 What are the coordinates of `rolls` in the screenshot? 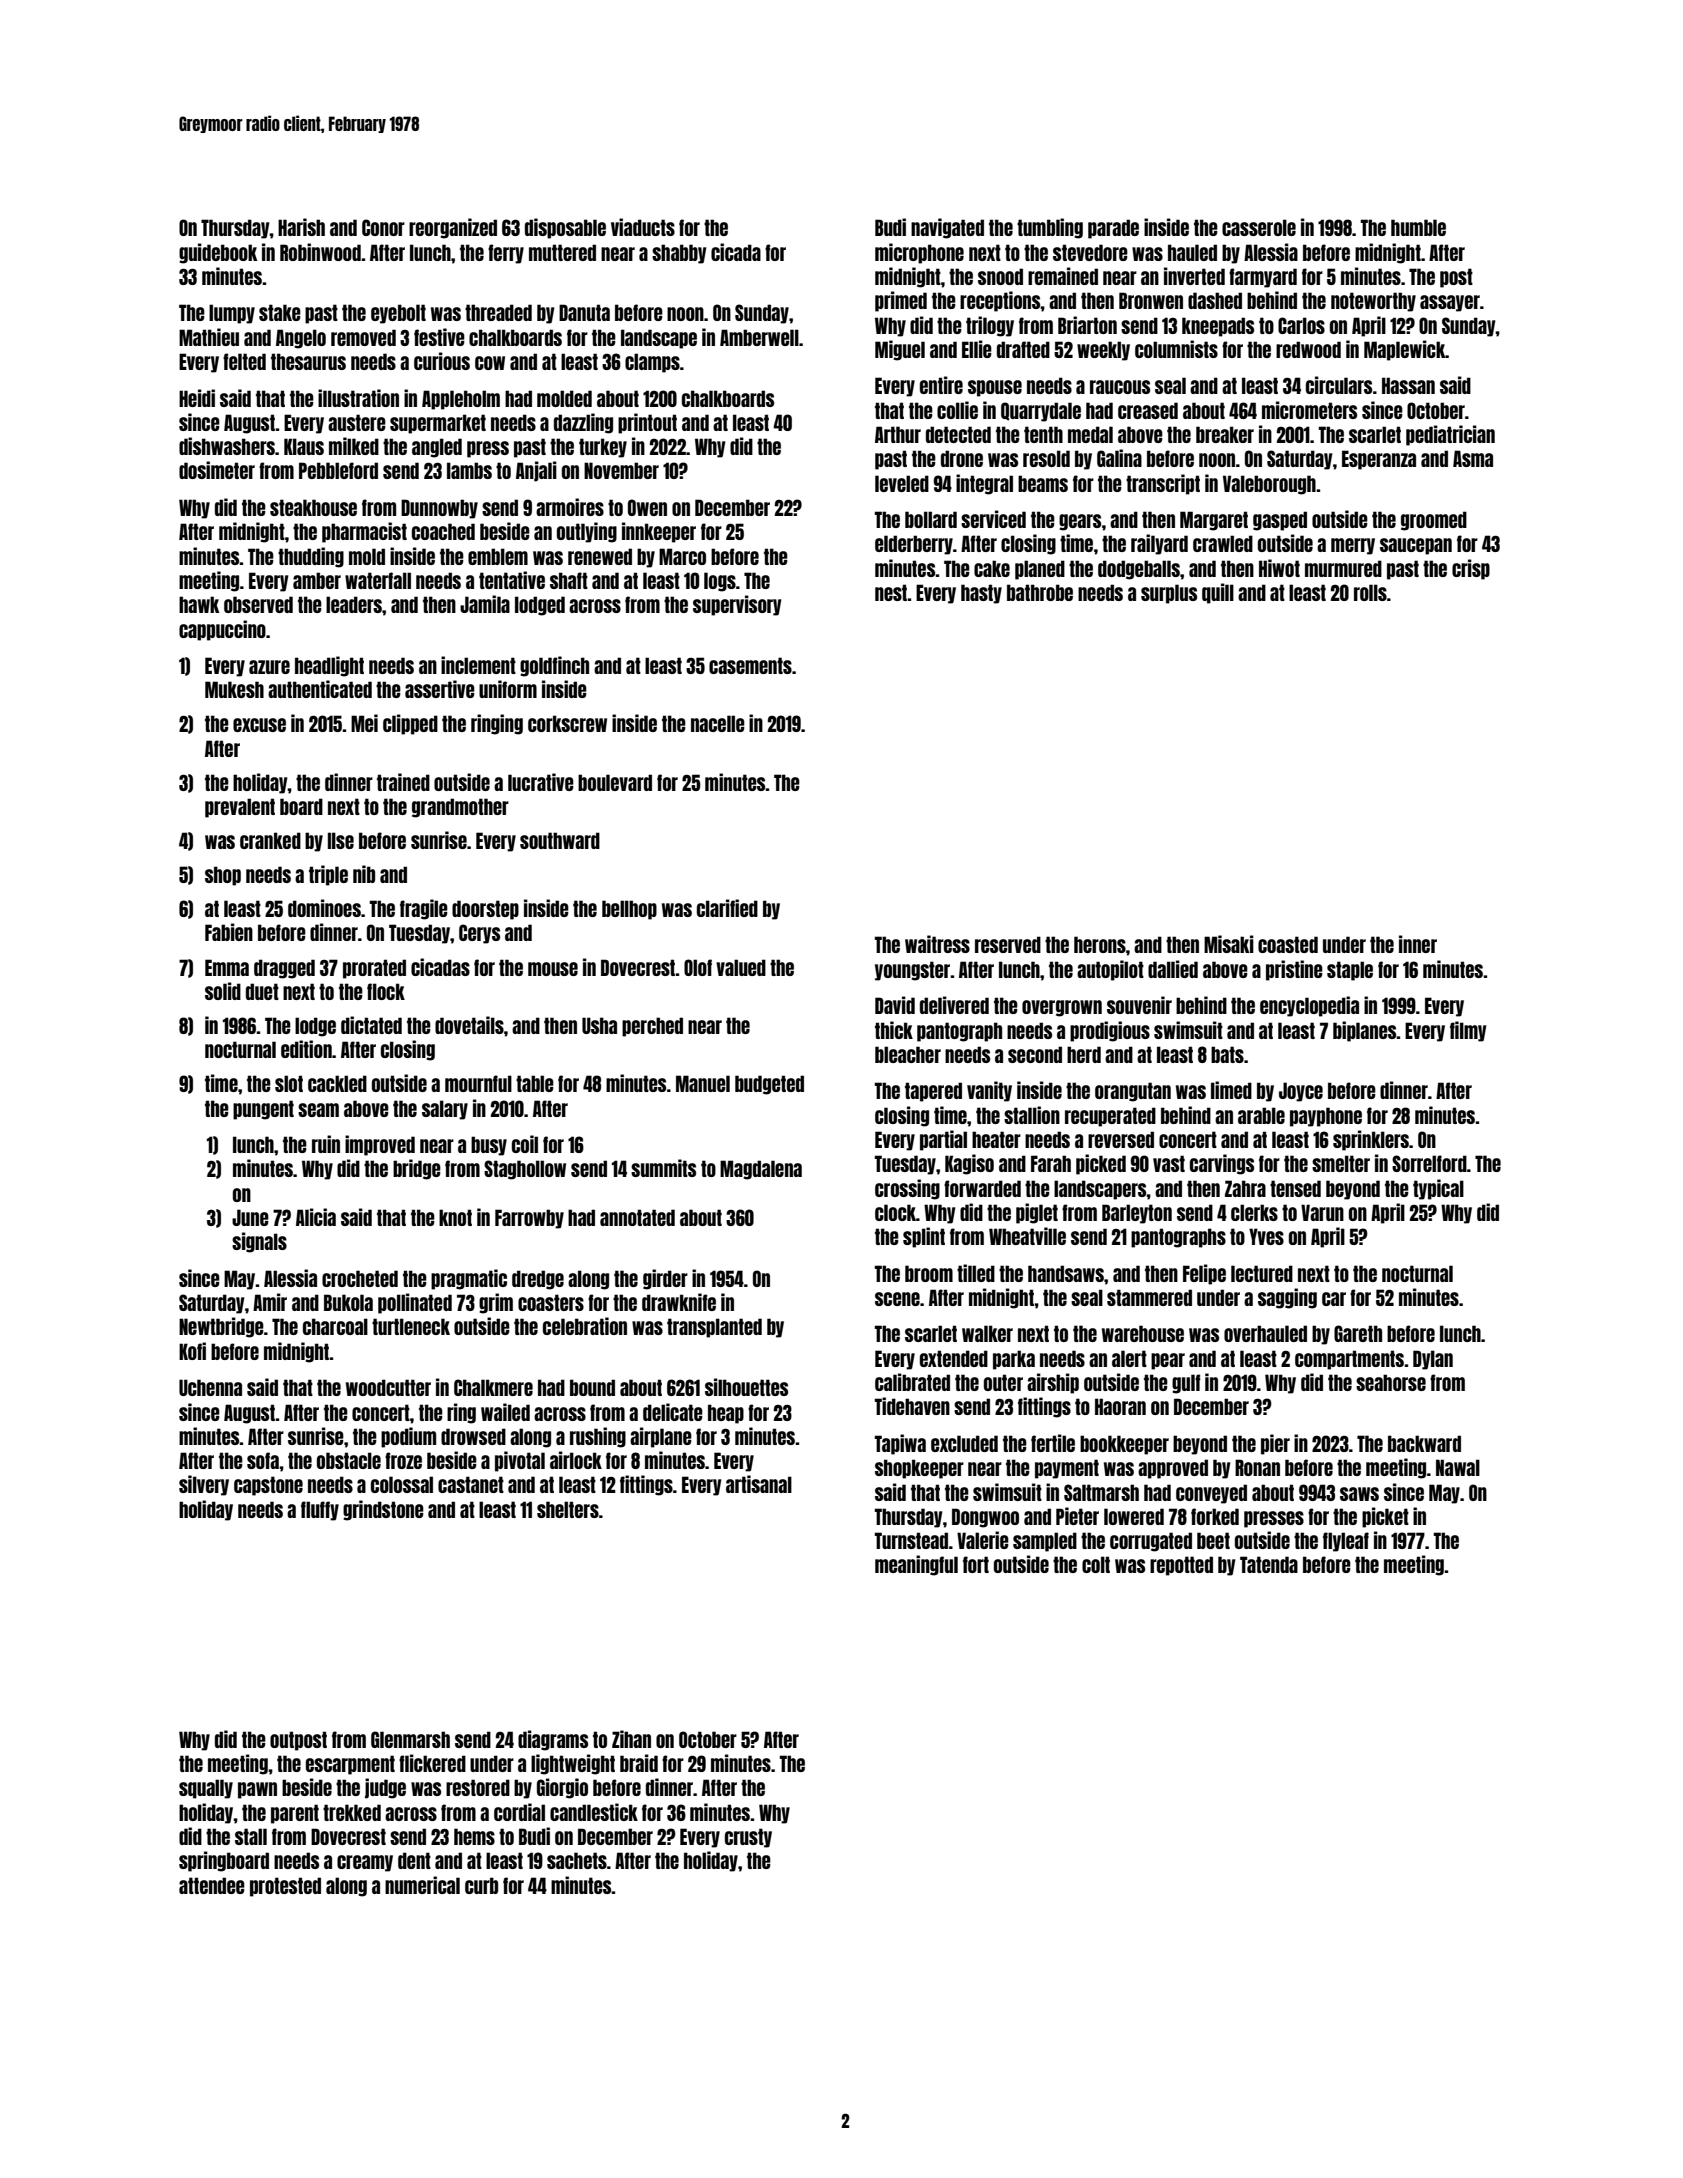 It's located at (1370, 592).
